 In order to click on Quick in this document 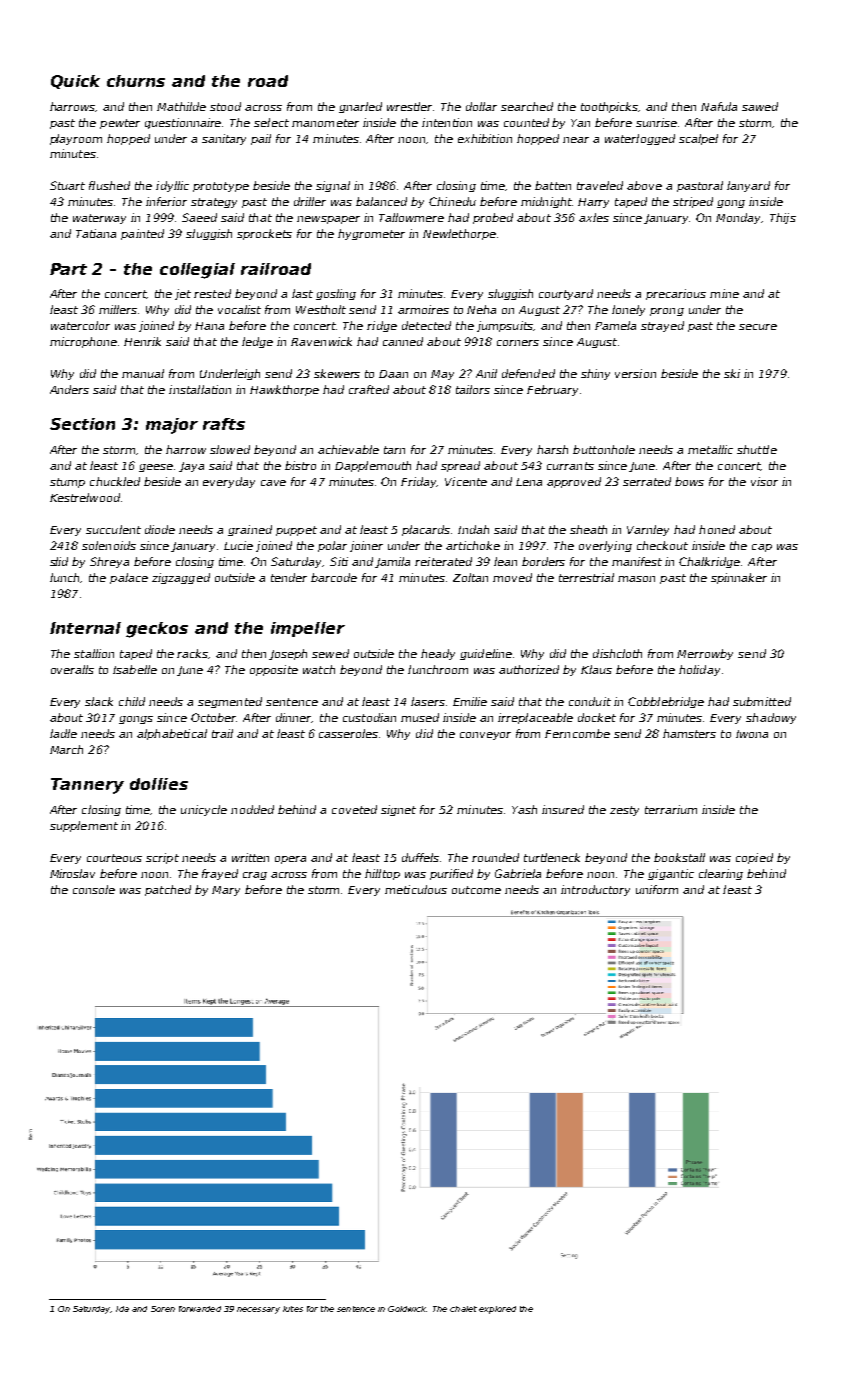, I will do `click(75, 82)`.
